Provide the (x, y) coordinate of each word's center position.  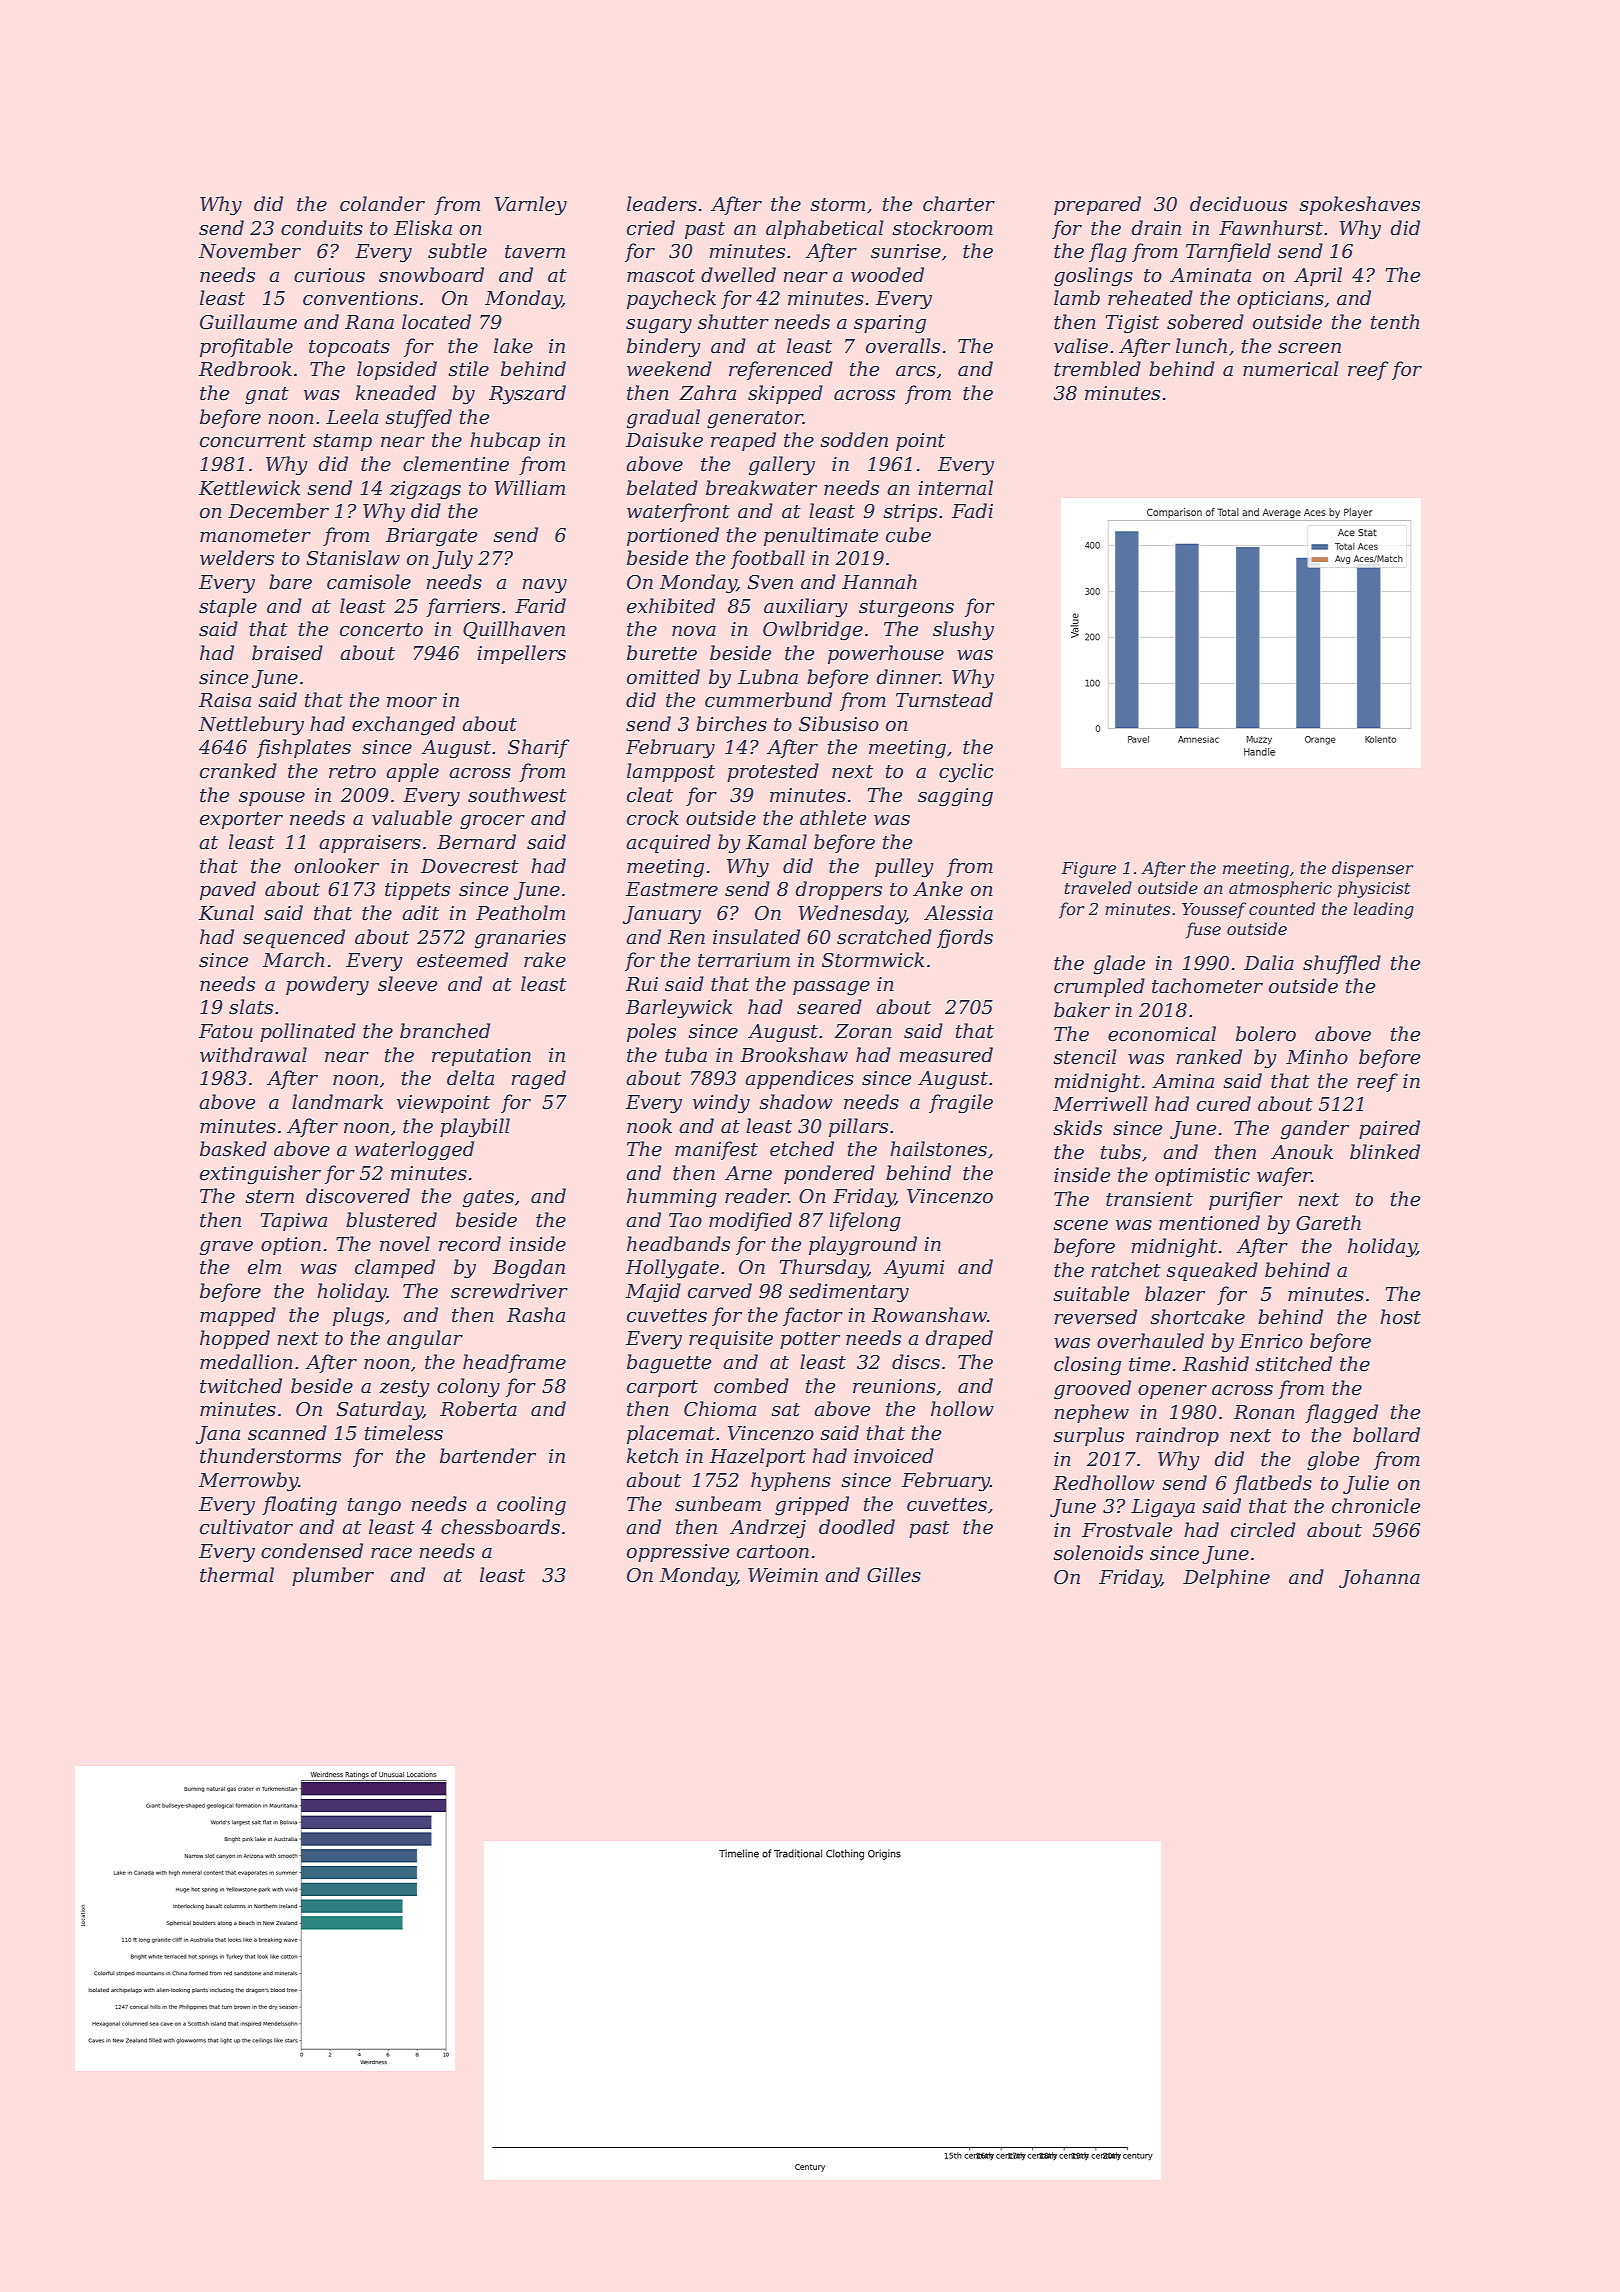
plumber (333, 1576)
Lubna (768, 677)
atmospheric (1280, 889)
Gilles (894, 1575)
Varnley (531, 205)
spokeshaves (1360, 205)
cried (651, 228)
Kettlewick (249, 488)
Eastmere (672, 889)
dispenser (1373, 869)
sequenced (294, 938)
